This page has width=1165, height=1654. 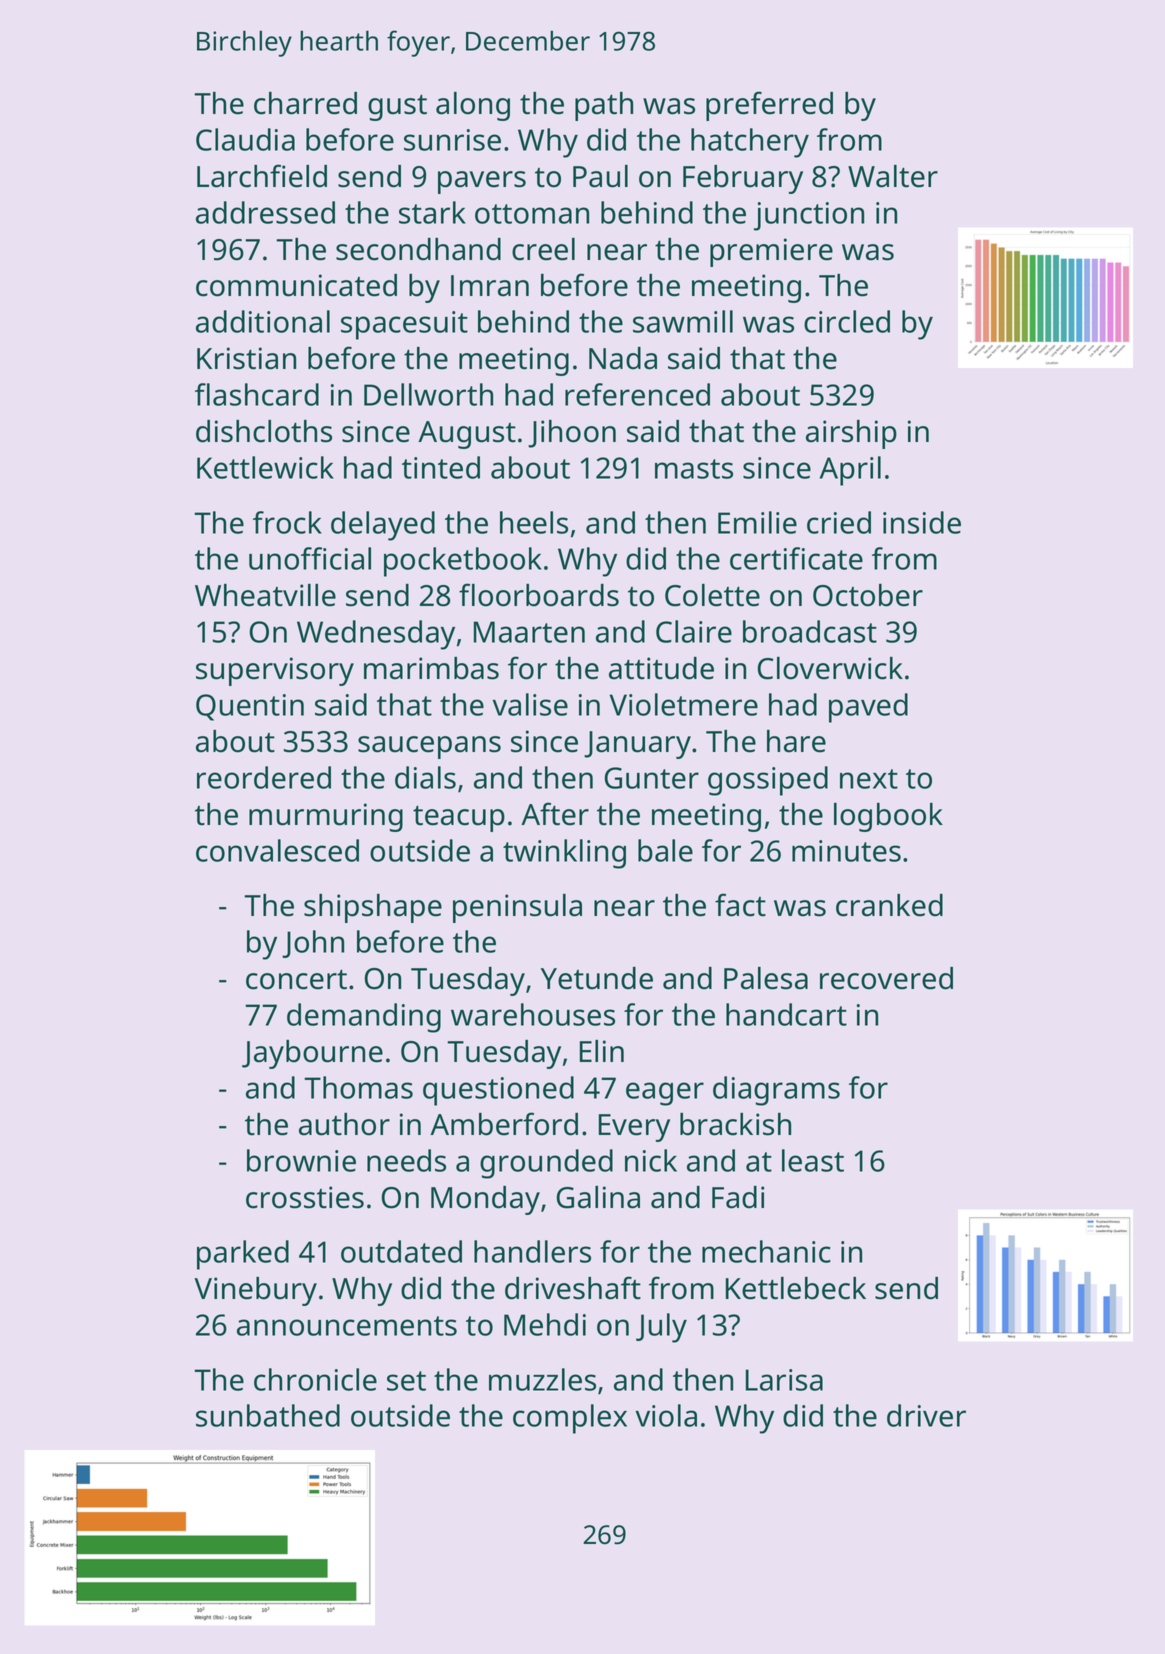 What do you see at coordinates (529, 632) in the page?
I see `Maarten` at bounding box center [529, 632].
